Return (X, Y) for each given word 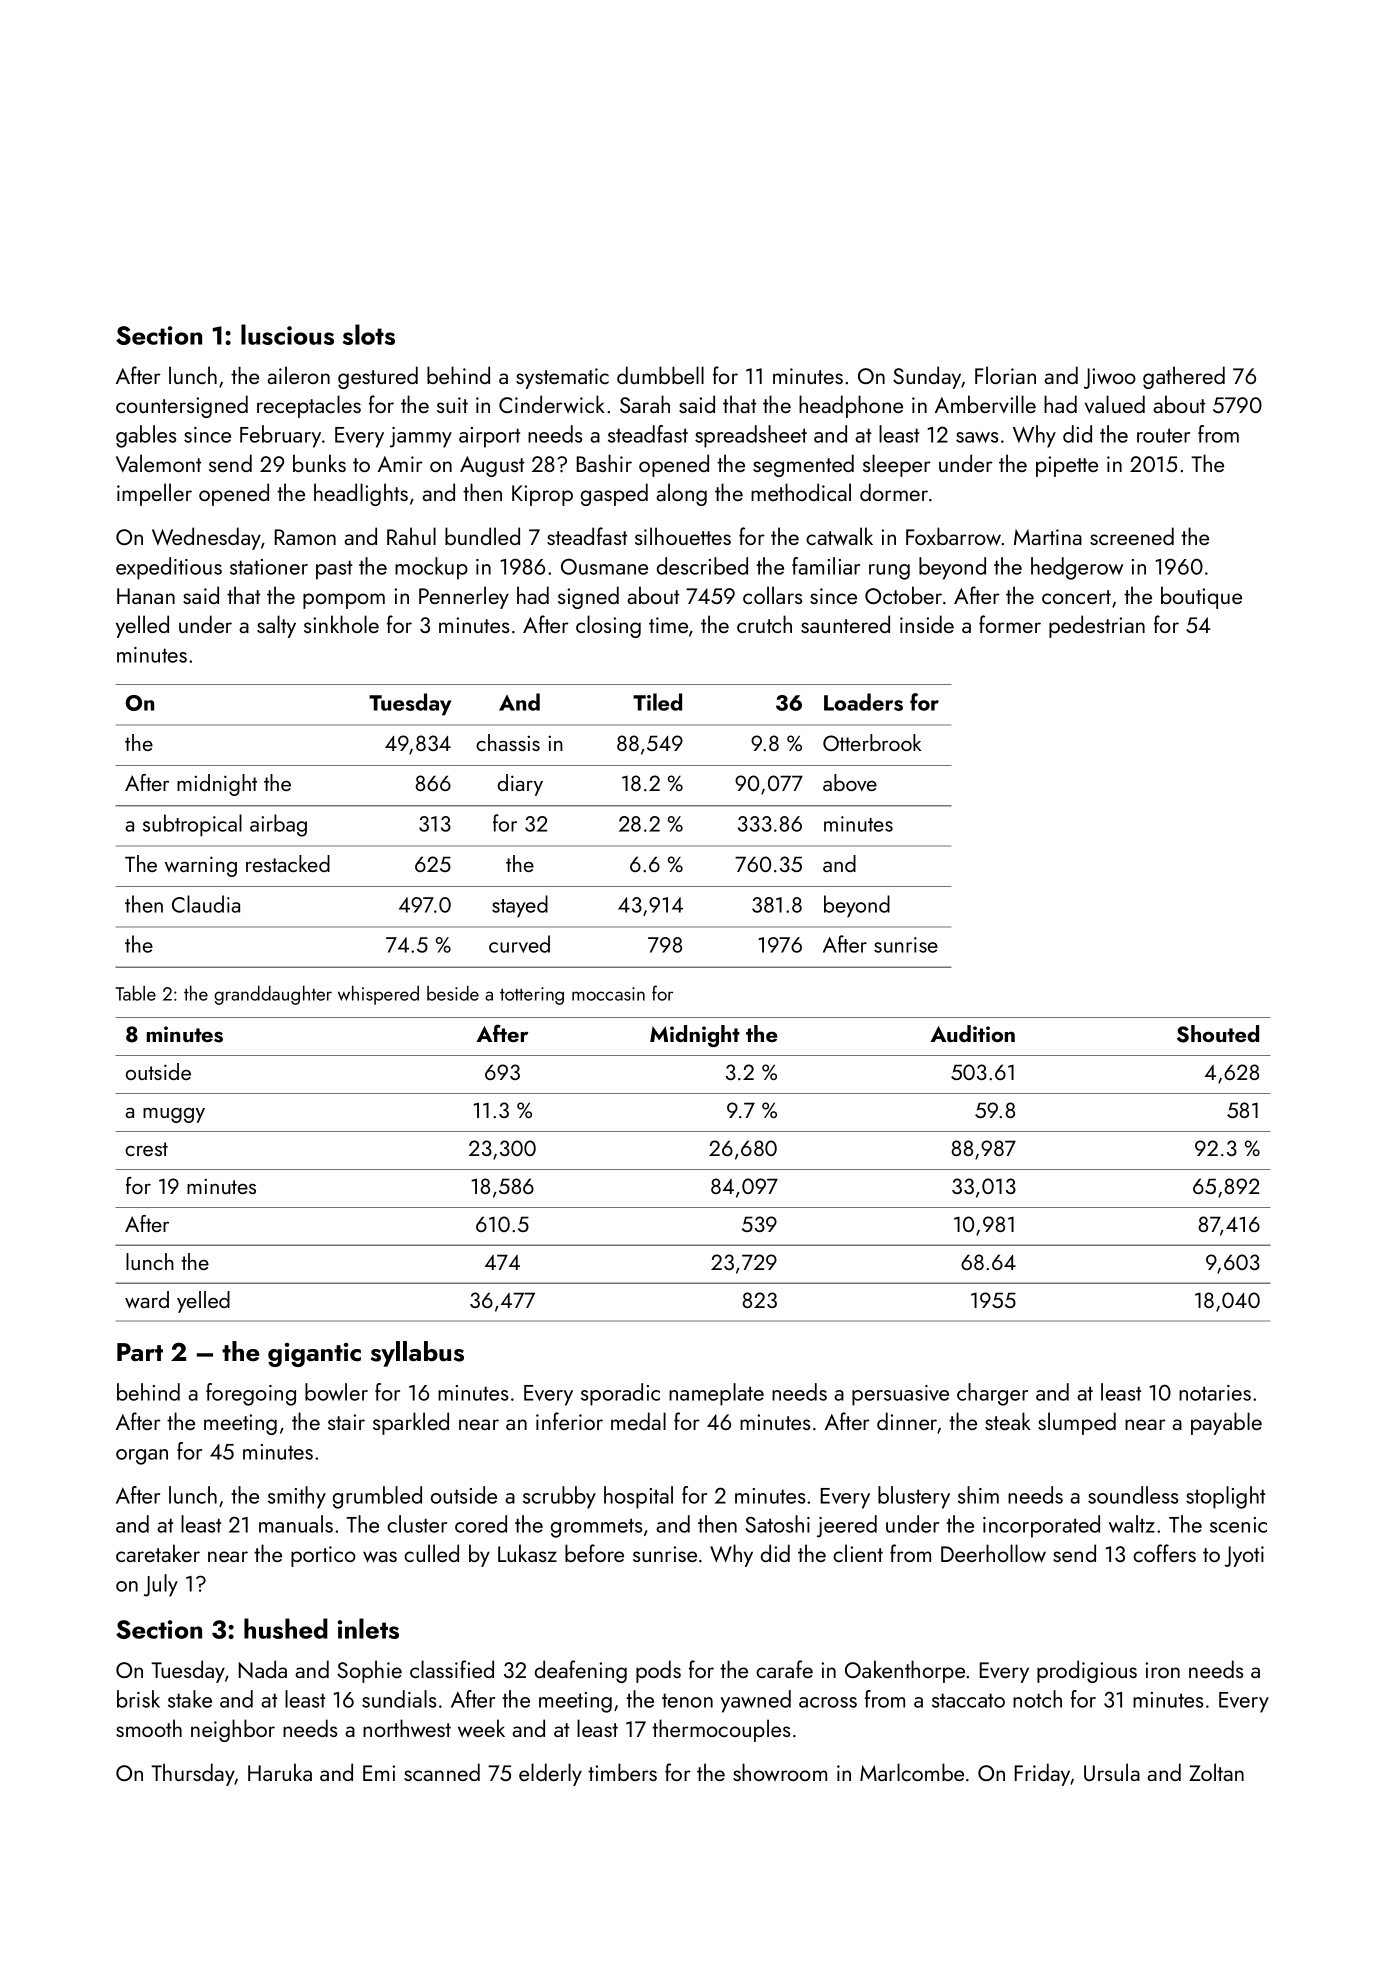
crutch (764, 624)
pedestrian (1097, 626)
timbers (622, 1772)
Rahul (411, 536)
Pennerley (464, 597)
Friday (1043, 1774)
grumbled (377, 1497)
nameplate (716, 1394)
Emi (379, 1773)
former (1010, 624)
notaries (1215, 1393)
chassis (508, 742)
